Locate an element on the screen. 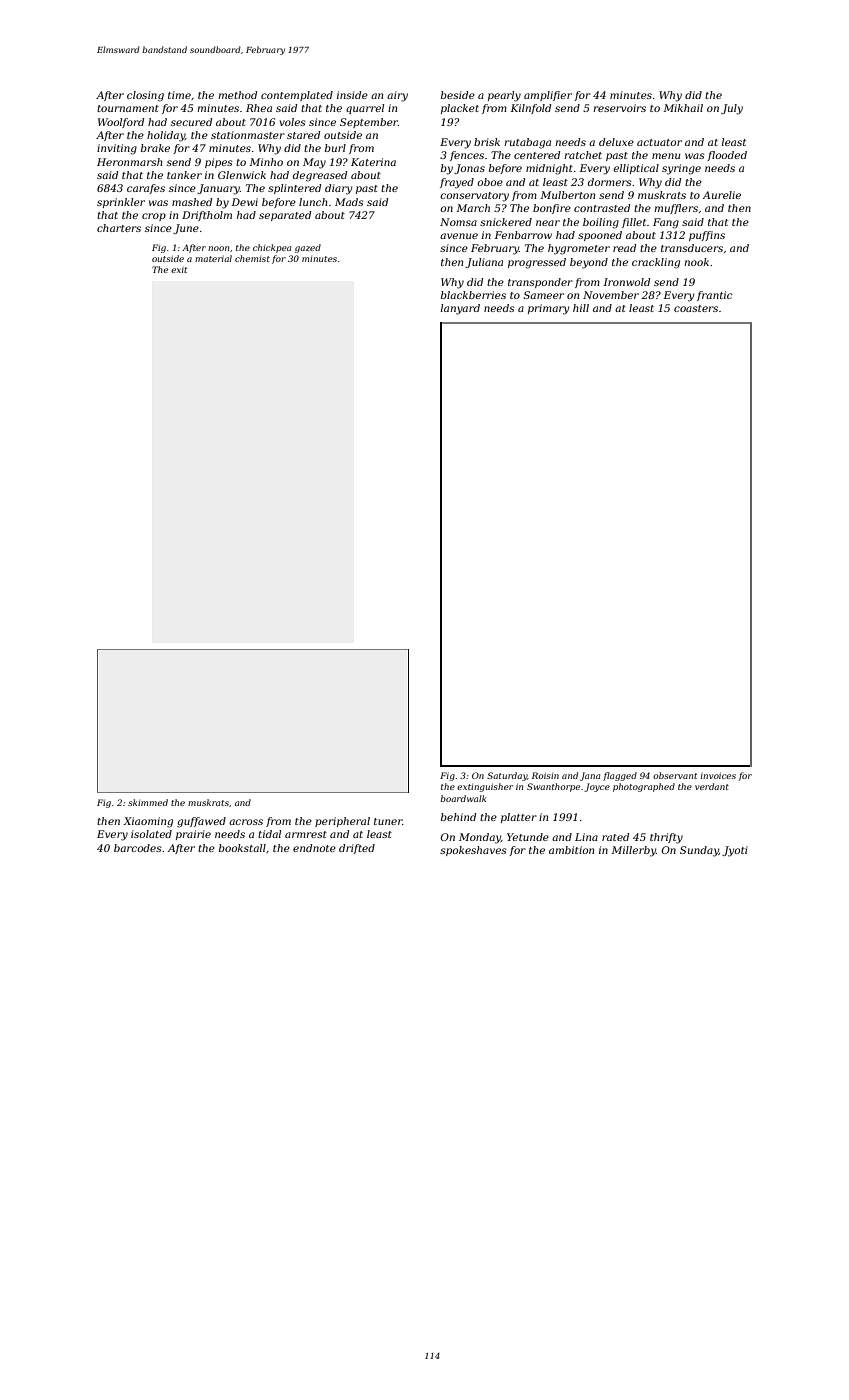  blackberries is located at coordinates (473, 295).
